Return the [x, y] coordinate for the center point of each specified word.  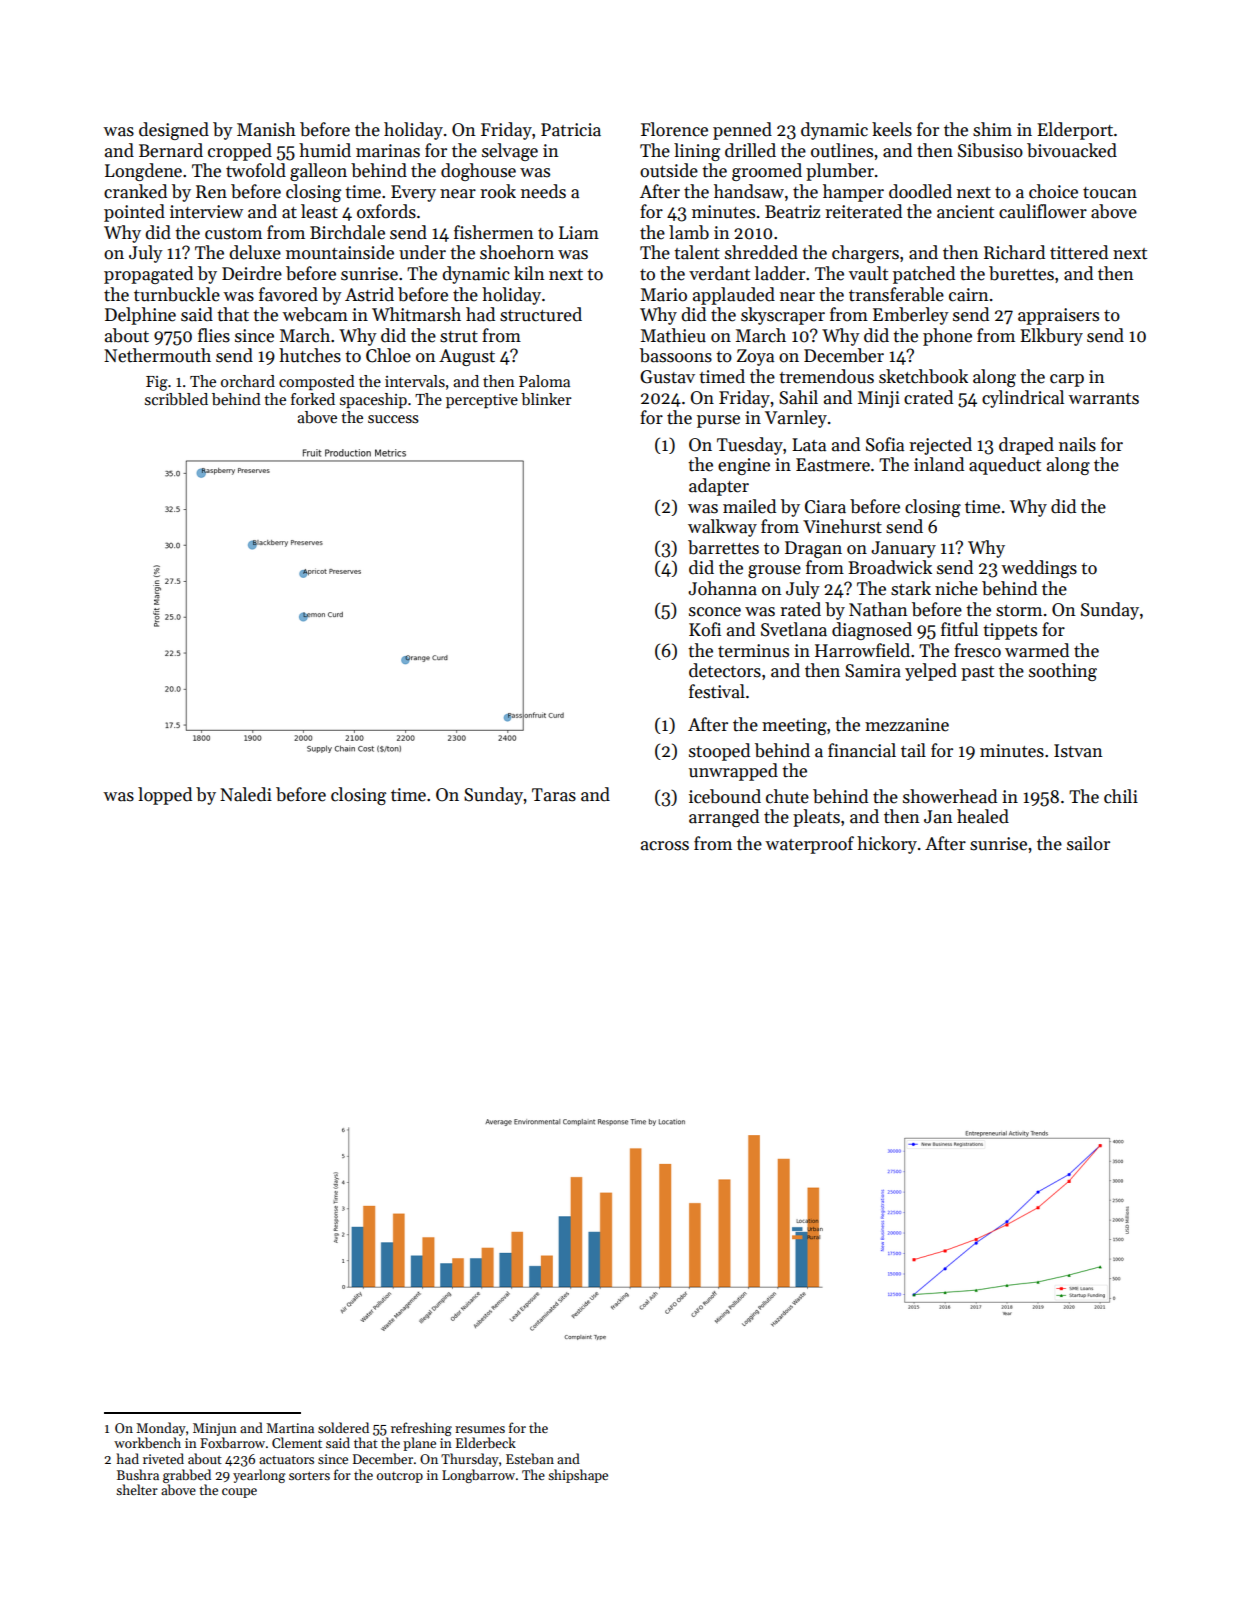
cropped [240, 152]
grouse [774, 571]
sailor [1088, 843]
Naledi [246, 794]
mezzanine [907, 725]
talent [697, 252]
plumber [840, 172]
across [665, 846]
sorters [309, 1475]
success [393, 419]
